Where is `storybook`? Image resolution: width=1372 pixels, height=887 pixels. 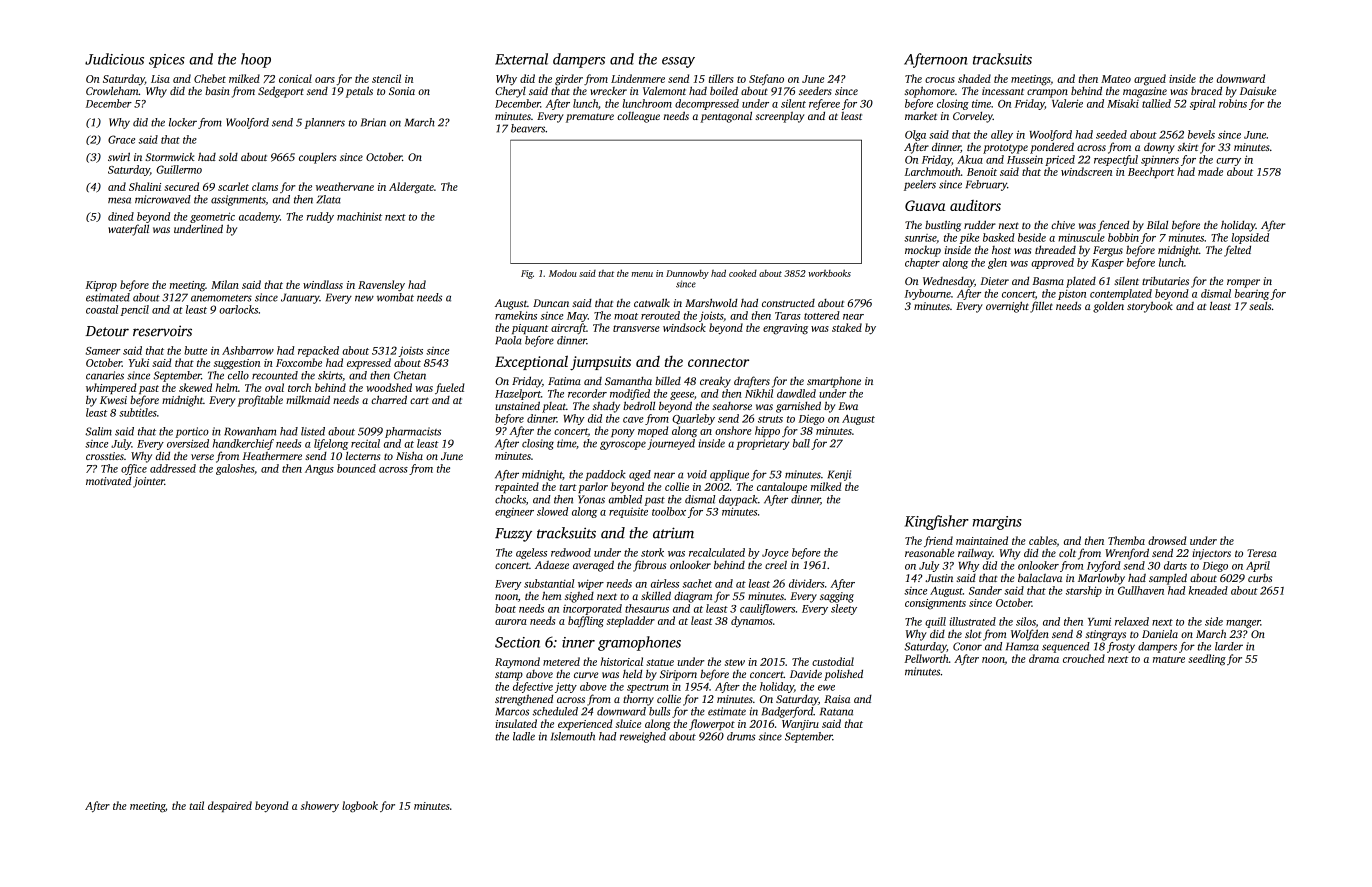
storybook is located at coordinates (1150, 307).
